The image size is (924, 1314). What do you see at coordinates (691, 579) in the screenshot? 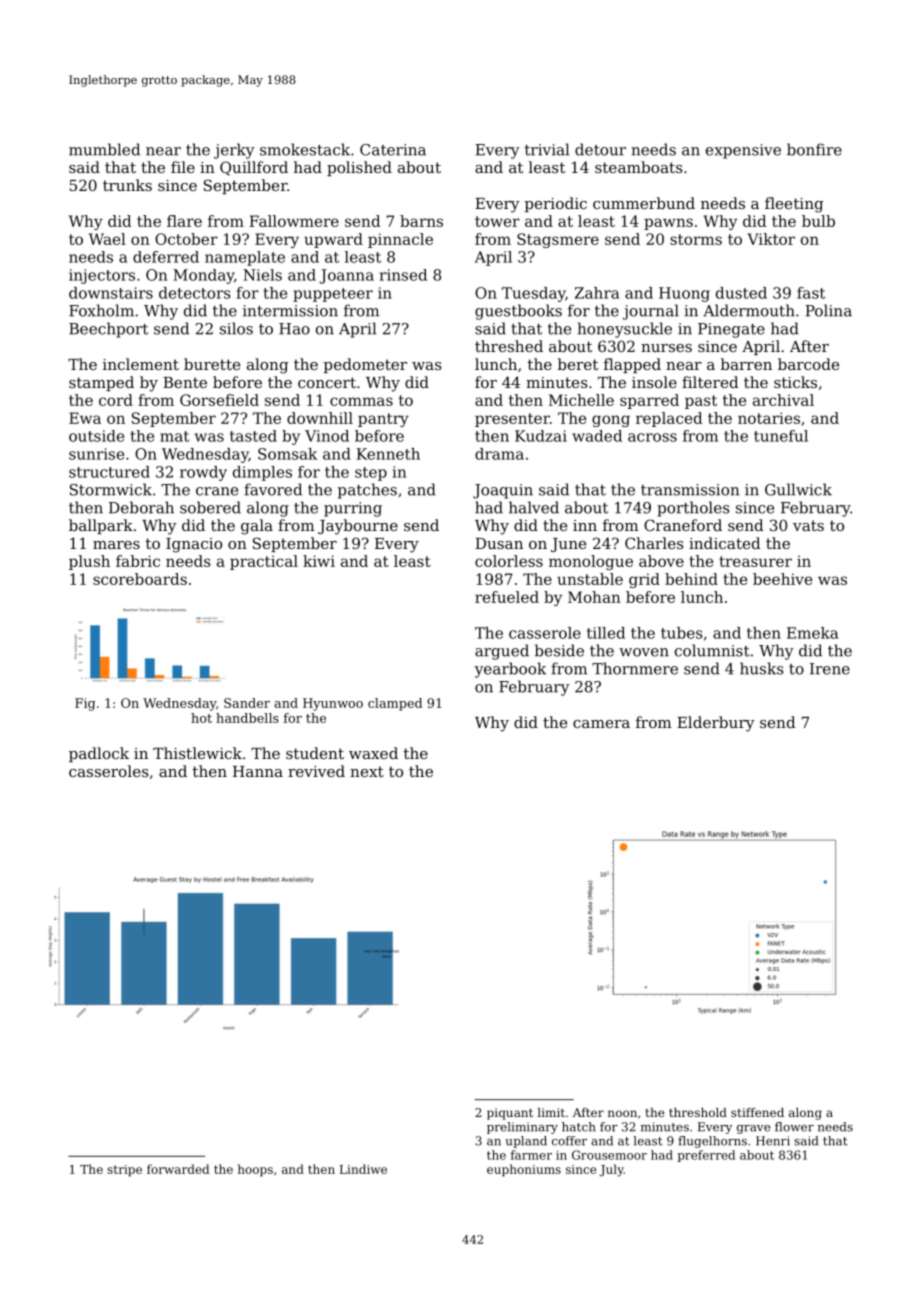
I see `behind` at bounding box center [691, 579].
